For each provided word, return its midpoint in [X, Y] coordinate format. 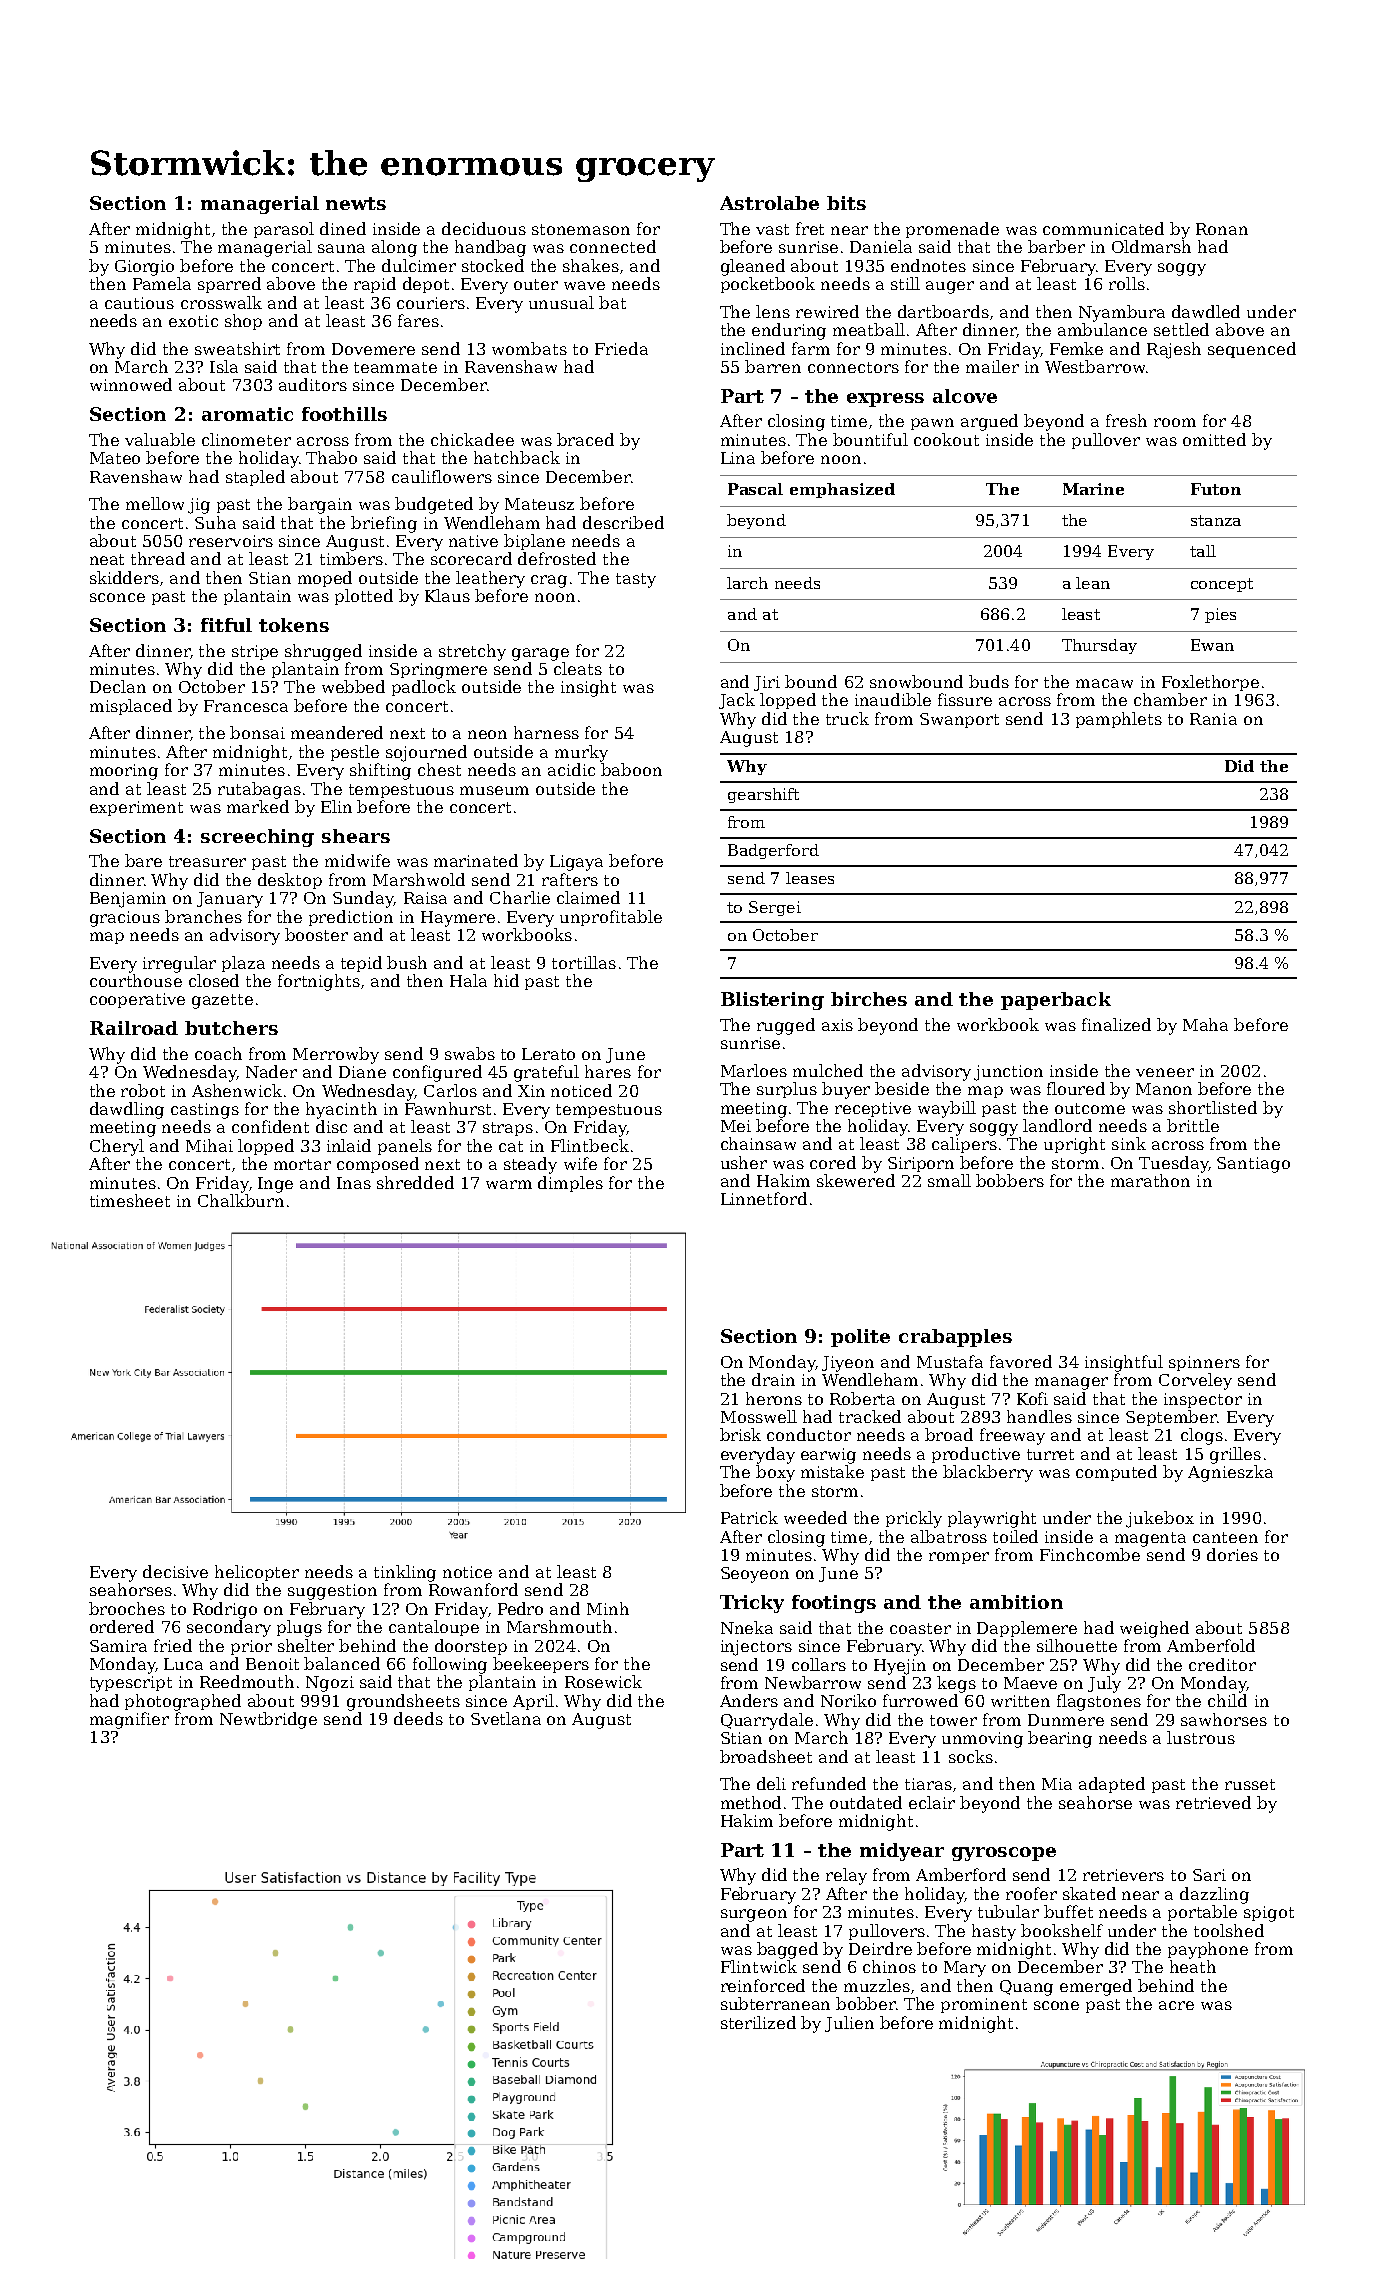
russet [1250, 1784]
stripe [255, 652]
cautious [139, 303]
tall [1203, 551]
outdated [866, 1802]
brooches [127, 1608]
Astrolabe [769, 203]
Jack [737, 701]
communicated [1103, 228]
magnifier [129, 1720]
